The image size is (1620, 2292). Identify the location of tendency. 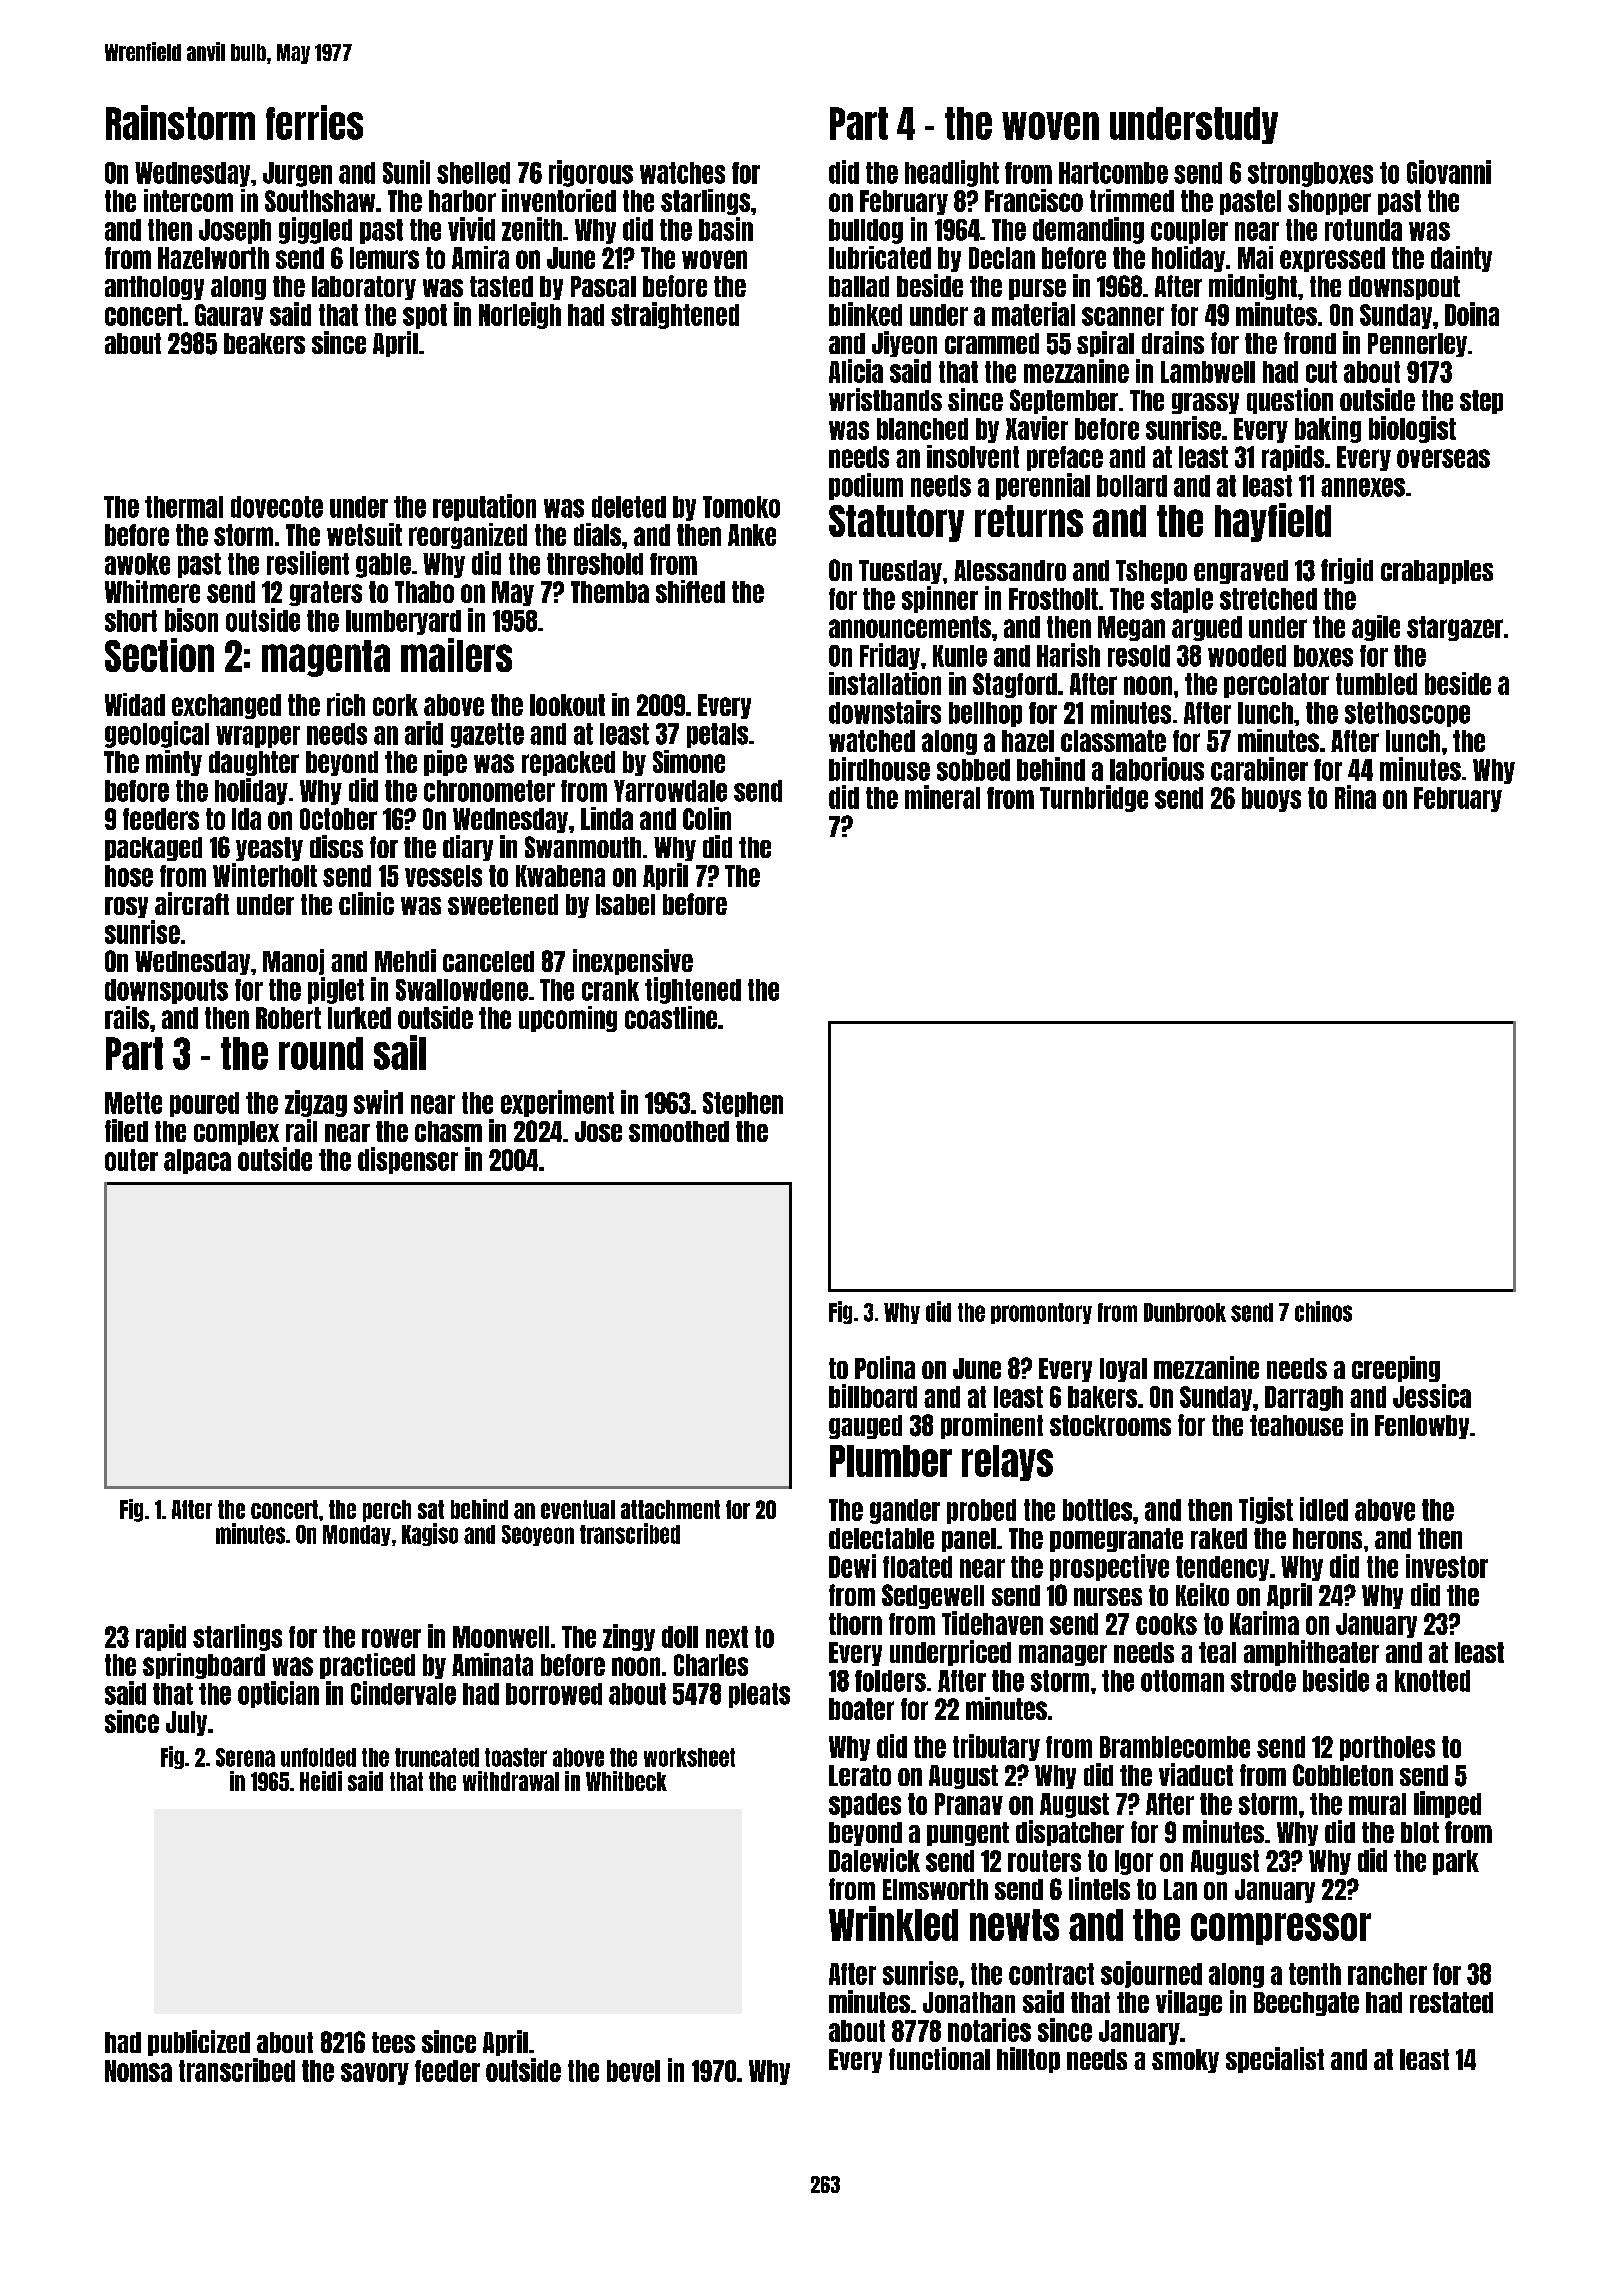
(1222, 1568).
